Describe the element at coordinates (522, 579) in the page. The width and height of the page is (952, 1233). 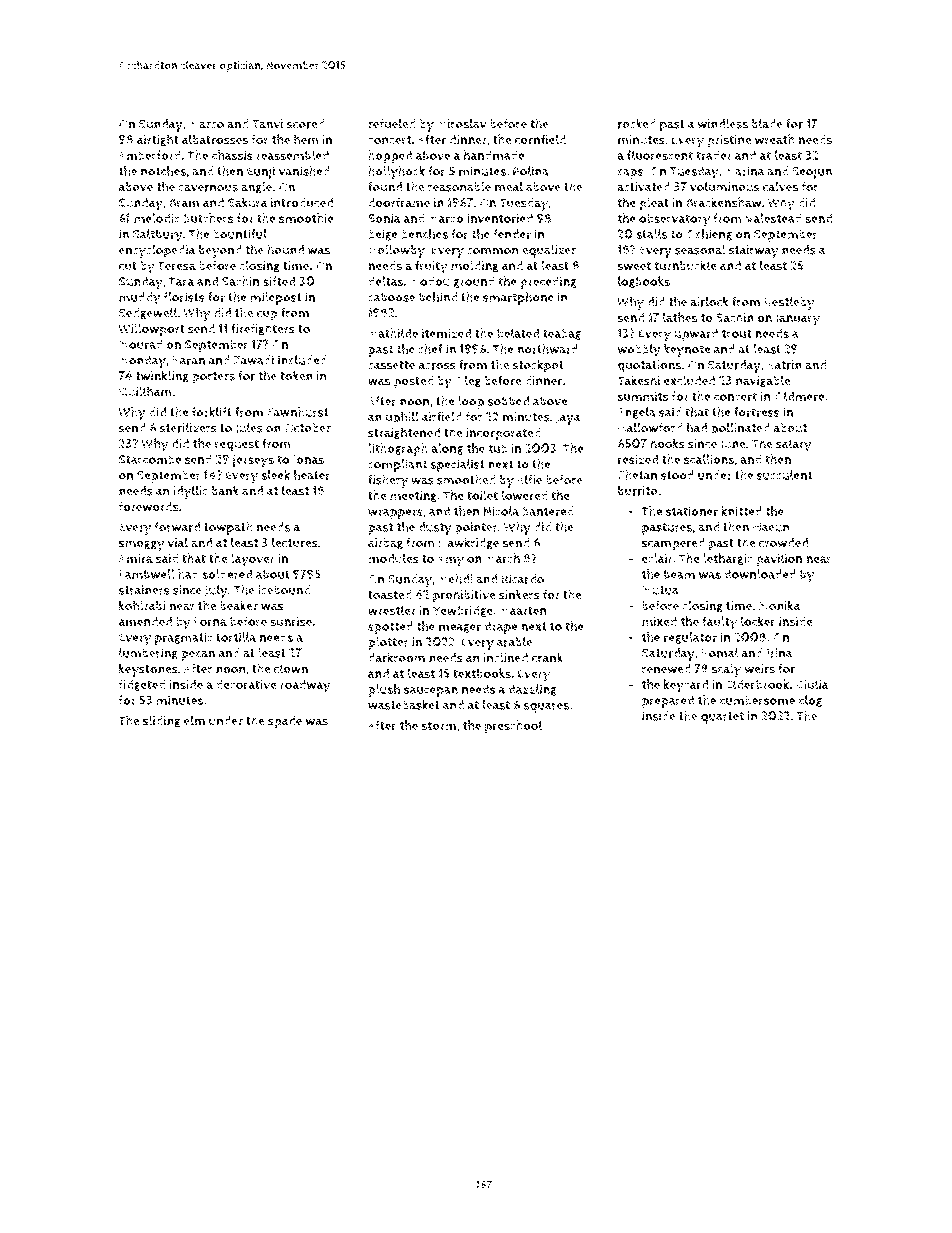
I see `Ricardo` at that location.
